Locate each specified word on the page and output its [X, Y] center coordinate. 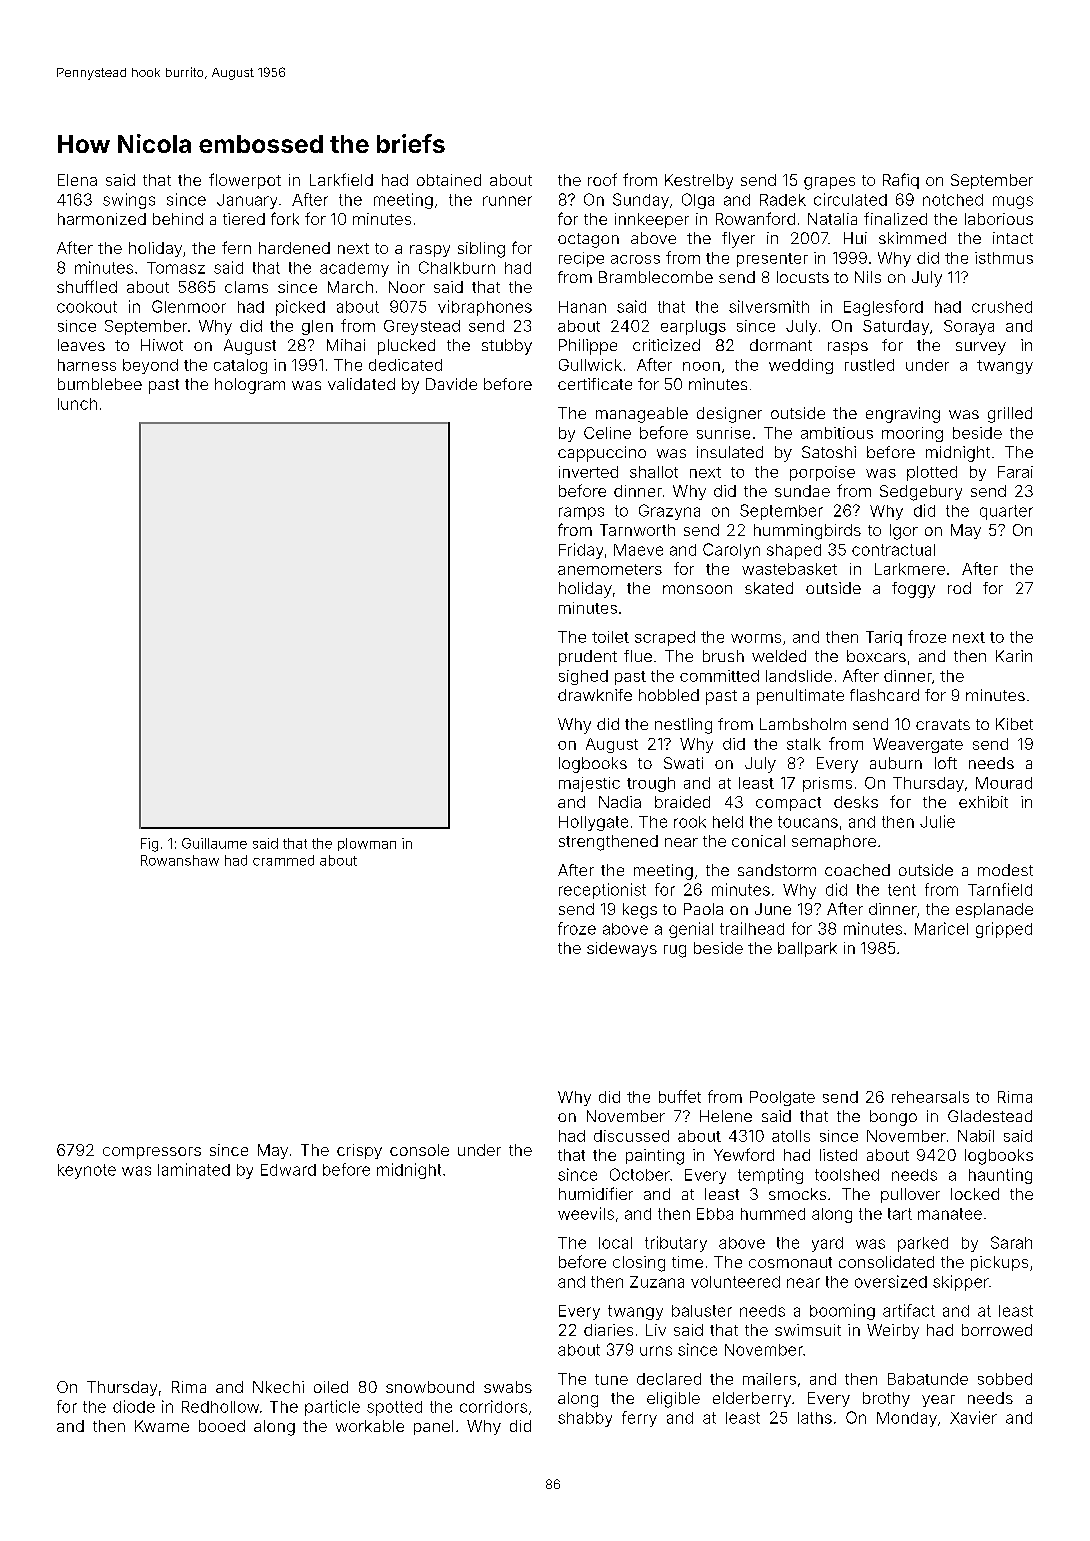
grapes [829, 183]
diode [134, 1406]
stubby [507, 347]
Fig [149, 845]
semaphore [834, 842]
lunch [77, 404]
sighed [583, 677]
